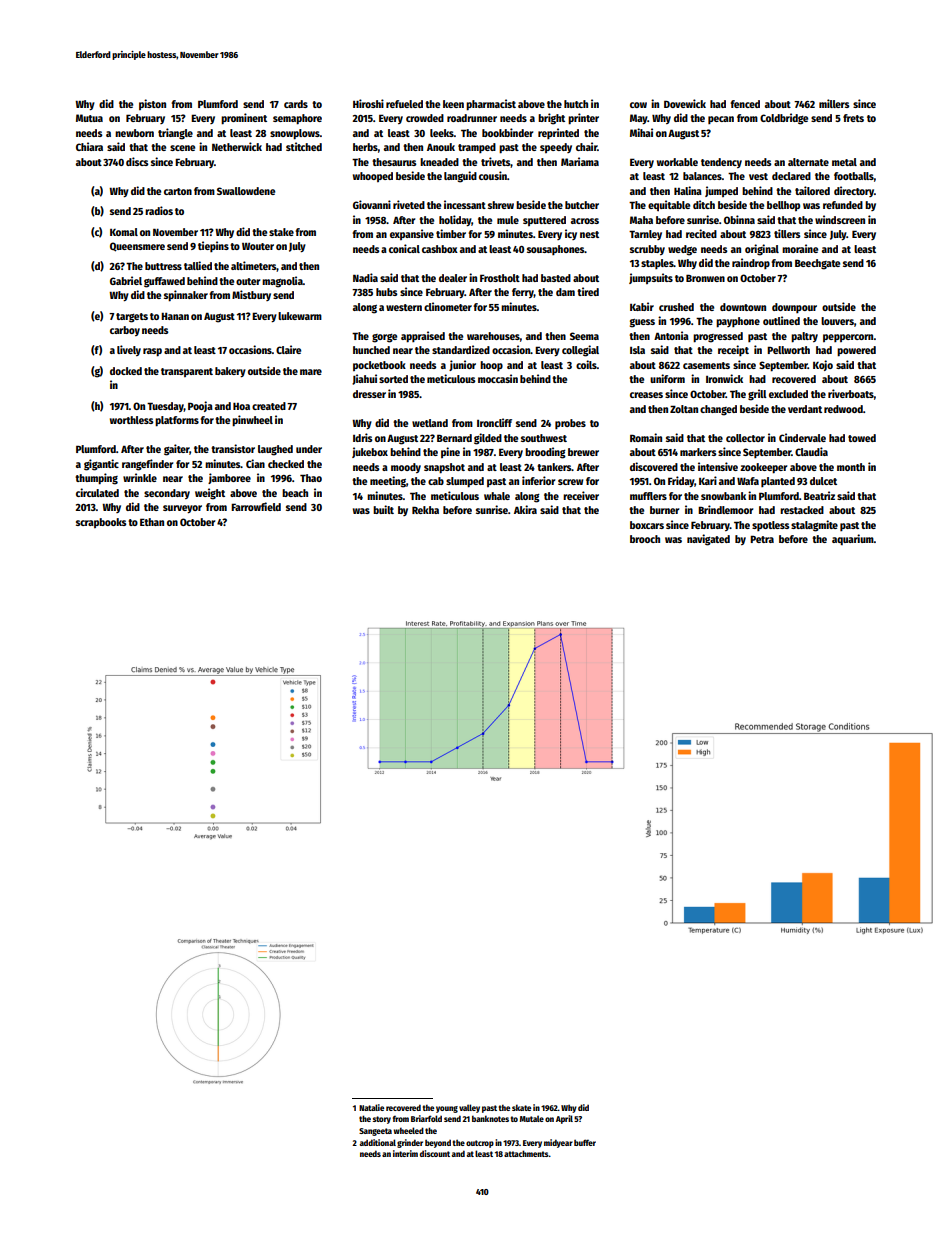  Describe the element at coordinates (405, 1153) in the screenshot. I see `interim` at that location.
